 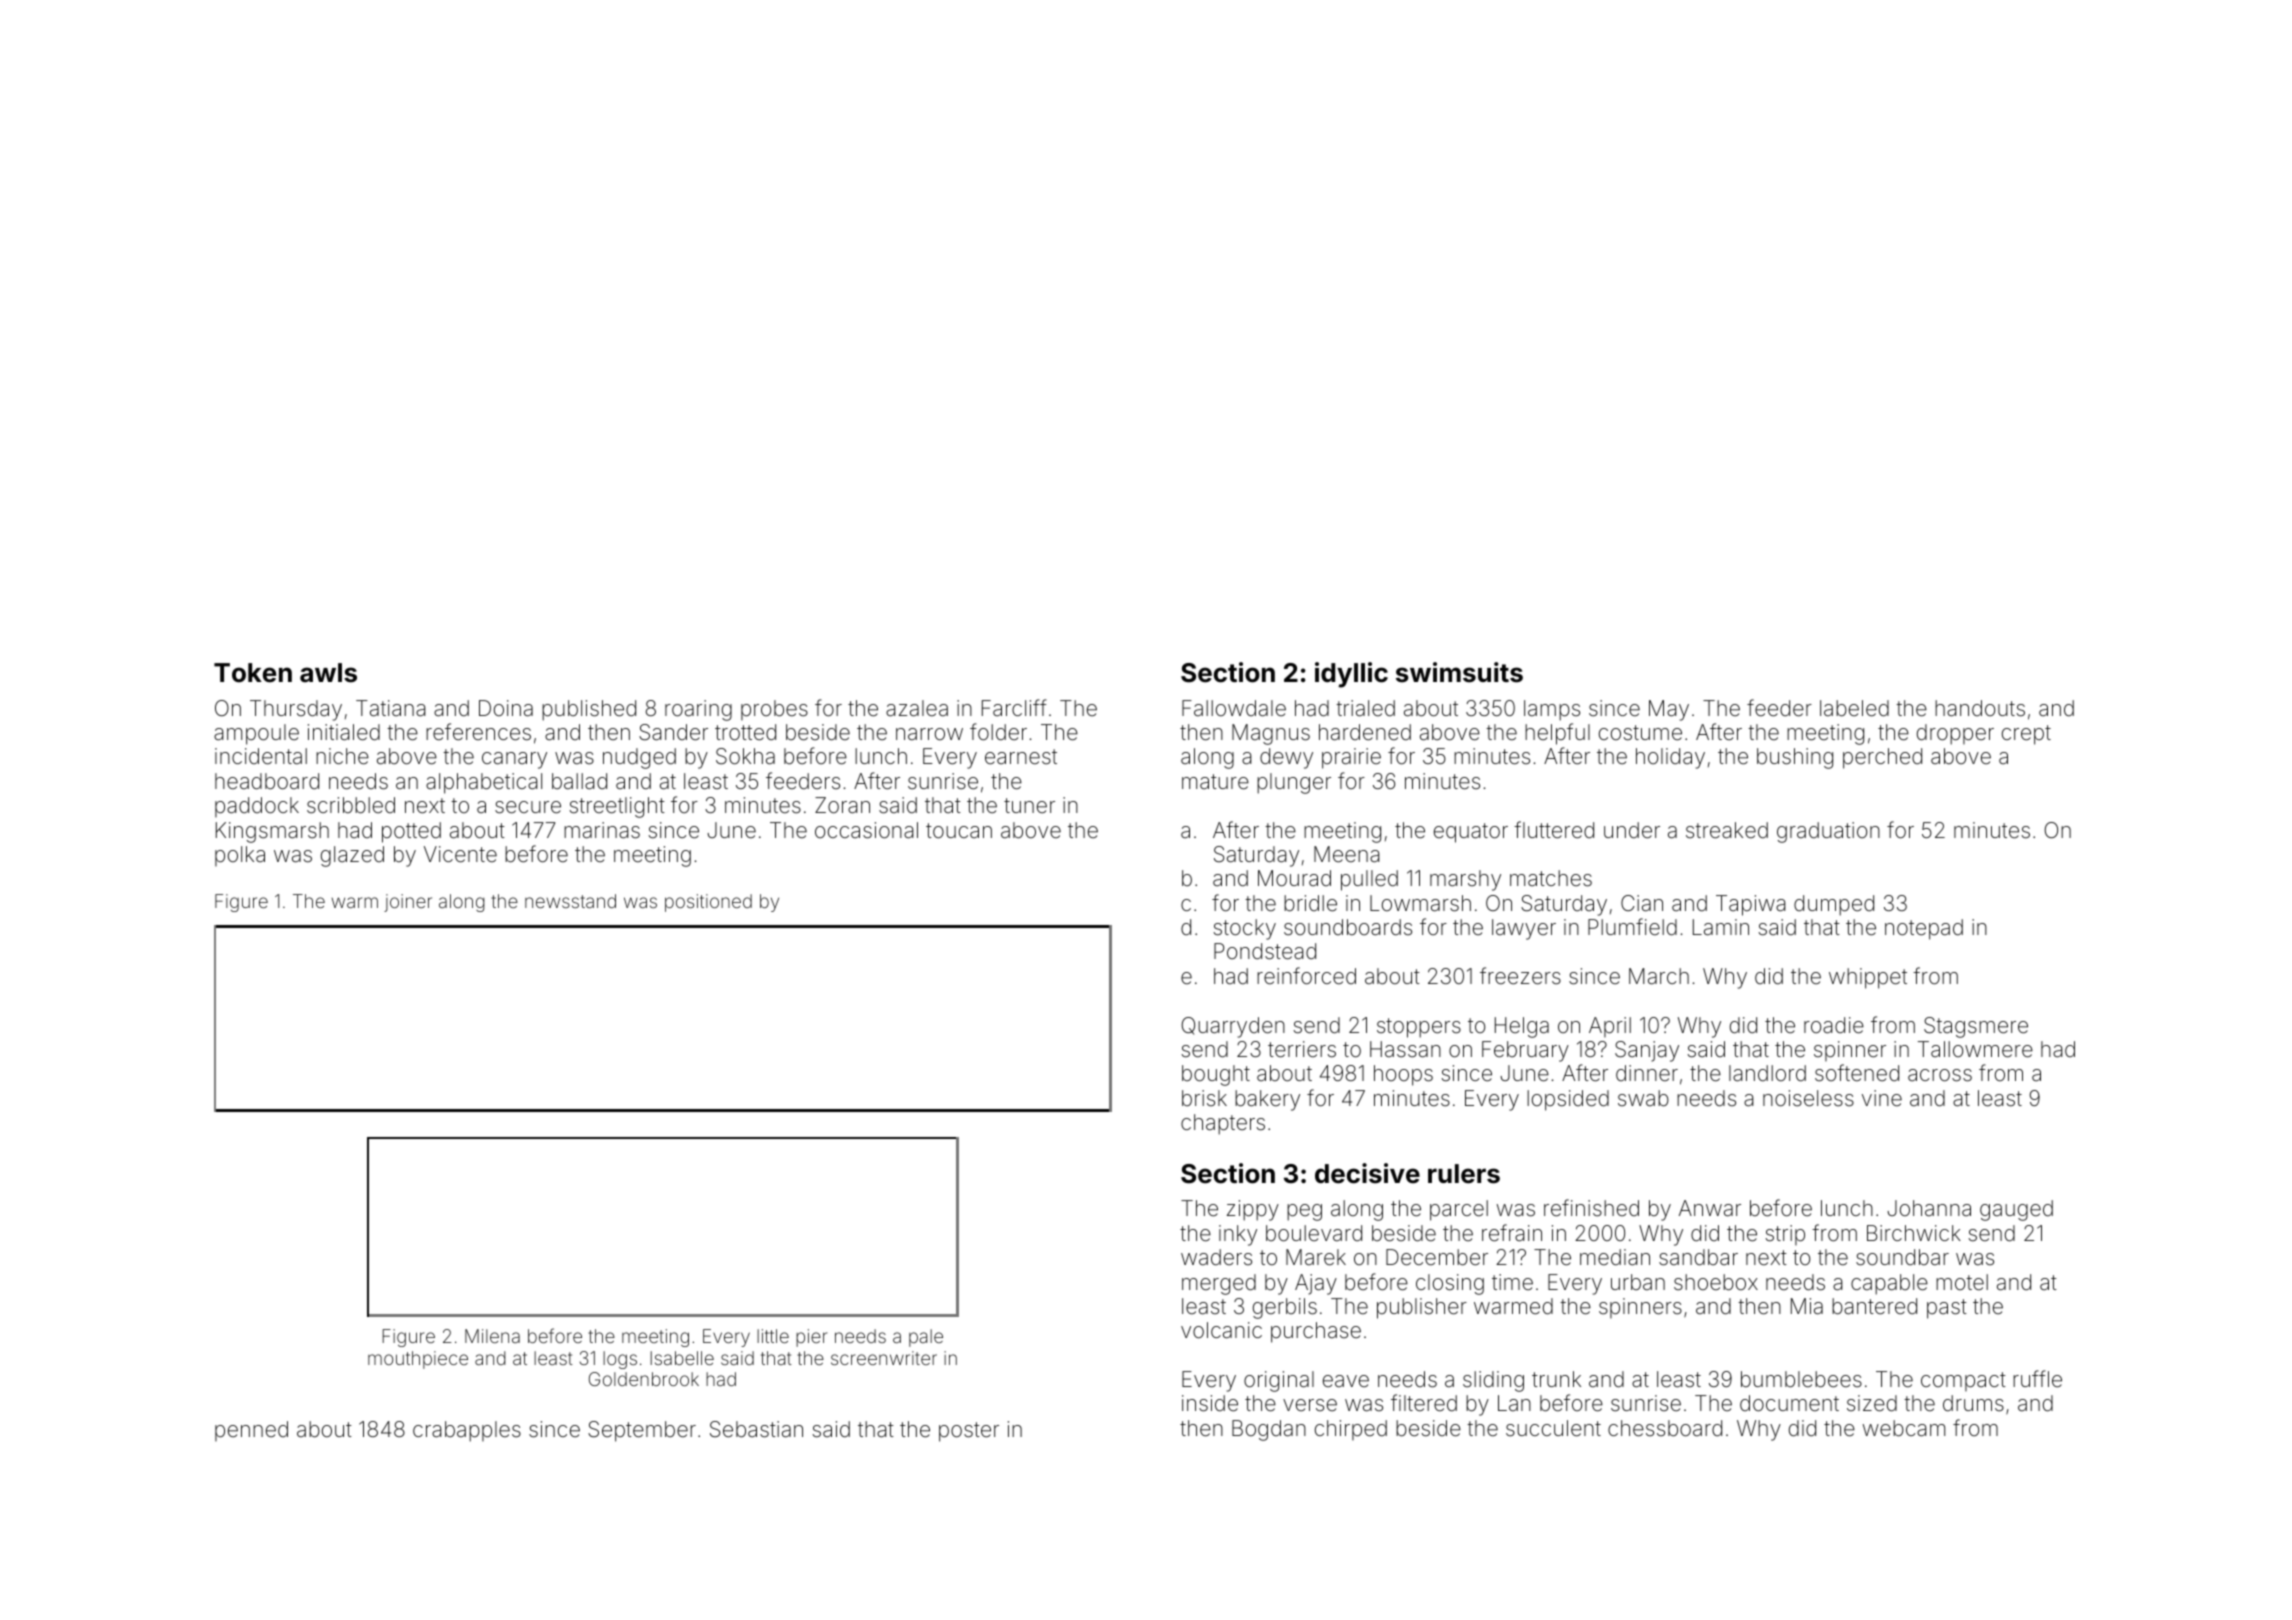 I want to click on gauged, so click(x=2016, y=1210).
